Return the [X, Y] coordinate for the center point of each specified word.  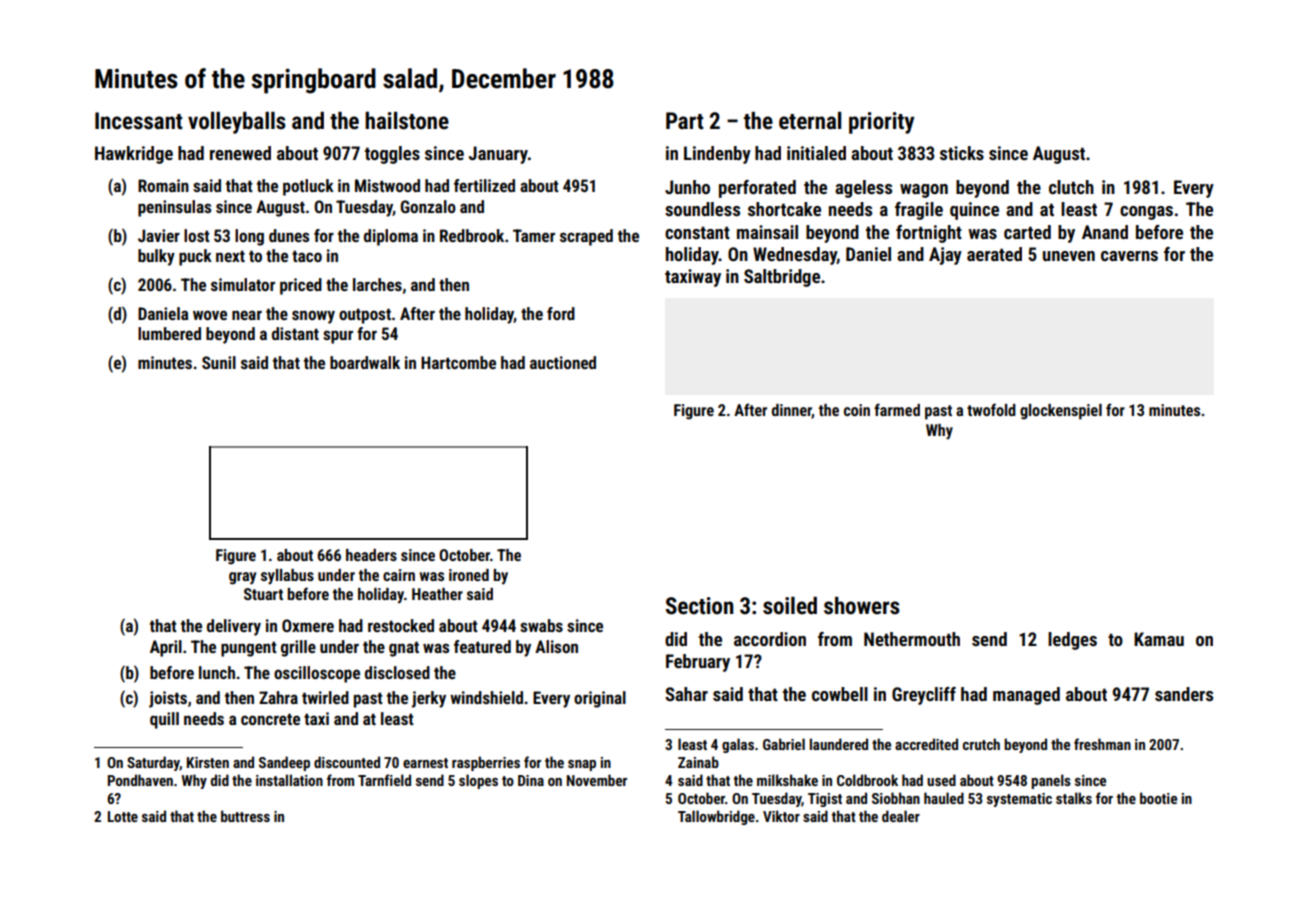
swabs [541, 625]
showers [862, 606]
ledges [1072, 641]
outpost [365, 316]
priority [881, 123]
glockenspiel [1061, 412]
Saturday [153, 763]
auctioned [563, 362]
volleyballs [237, 123]
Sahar [686, 694]
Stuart [263, 594]
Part [685, 121]
